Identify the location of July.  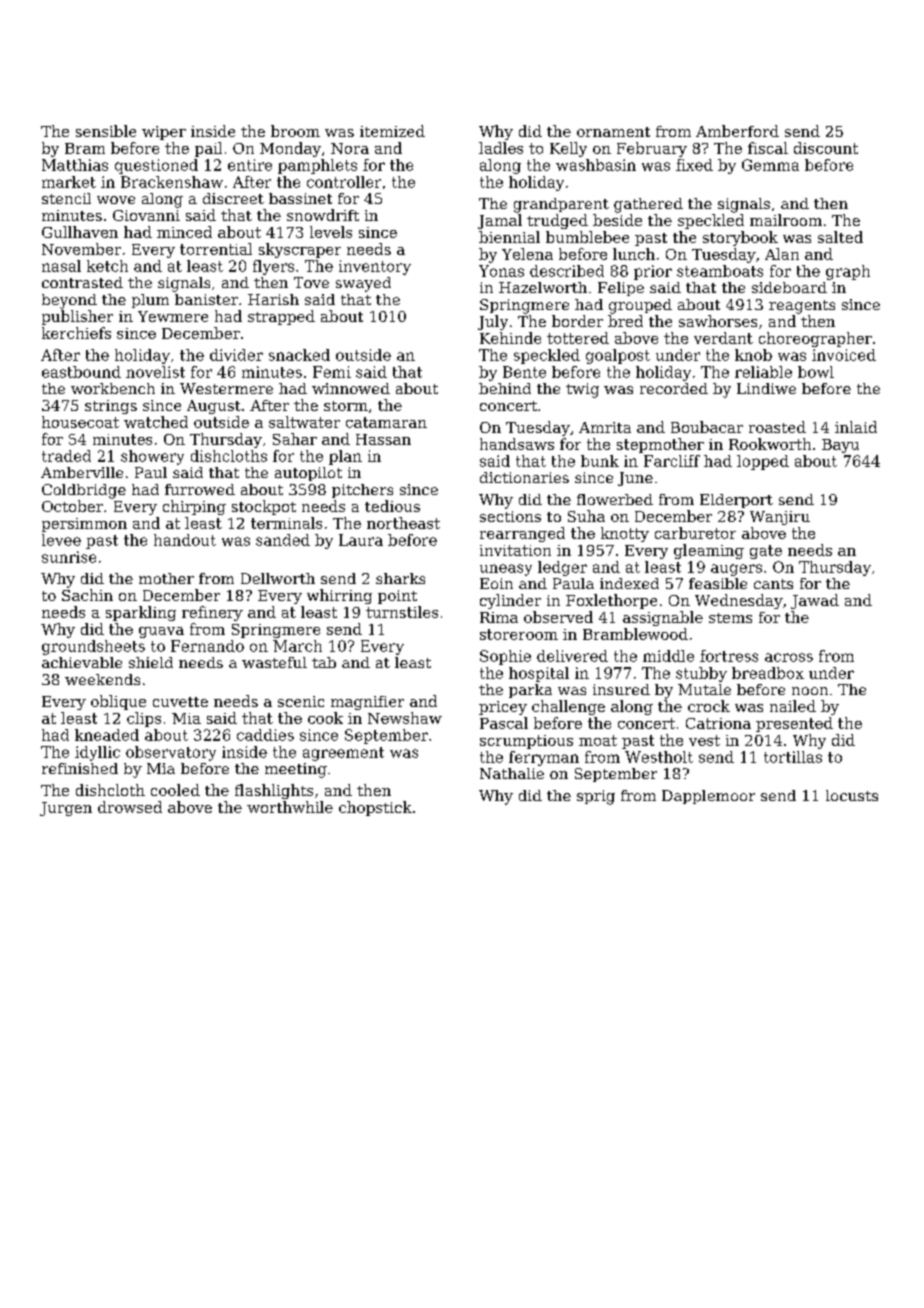
(493, 322).
